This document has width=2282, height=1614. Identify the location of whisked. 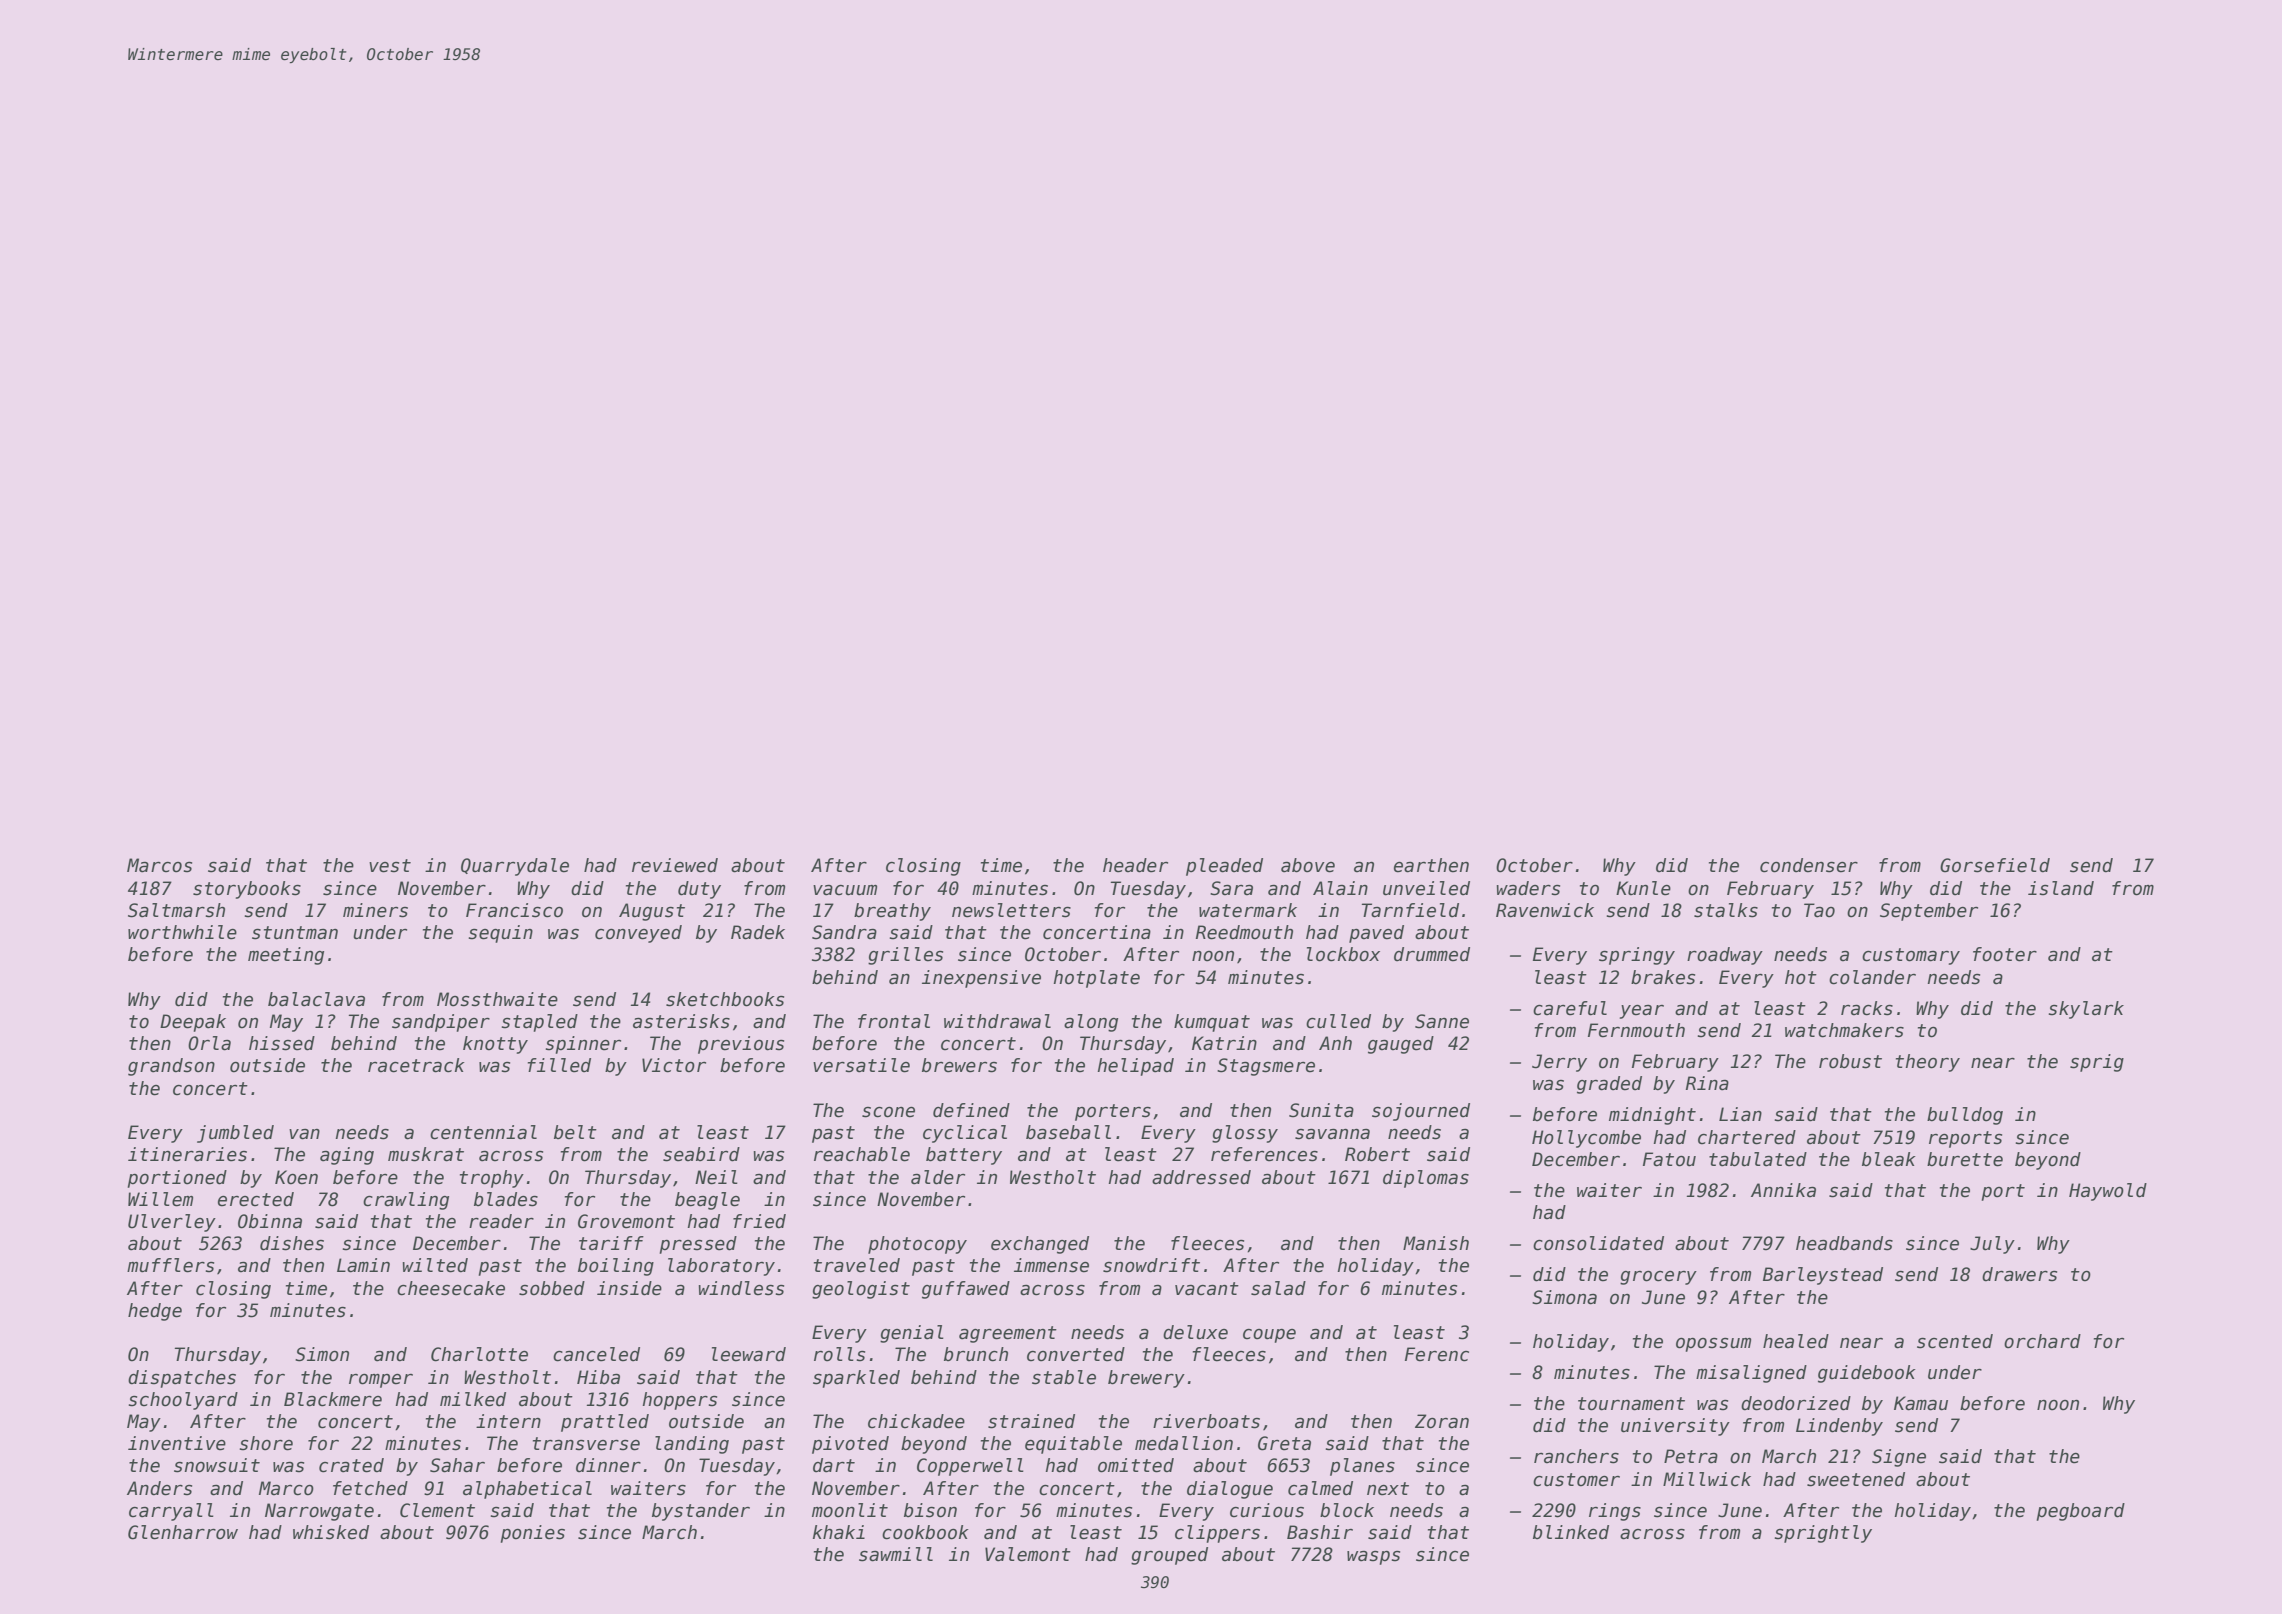
(331, 1532).
